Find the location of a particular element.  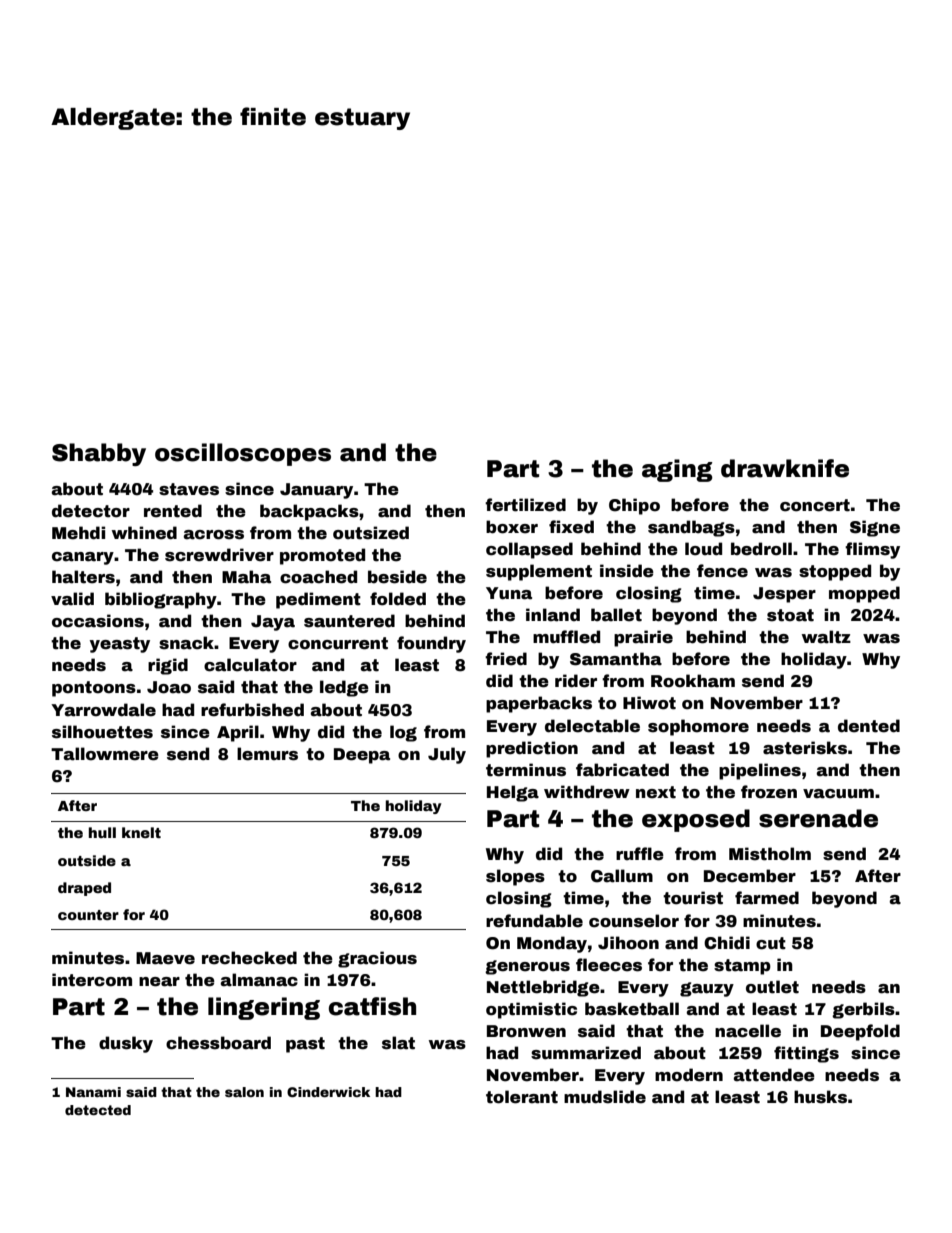

silhouettes is located at coordinates (102, 732).
